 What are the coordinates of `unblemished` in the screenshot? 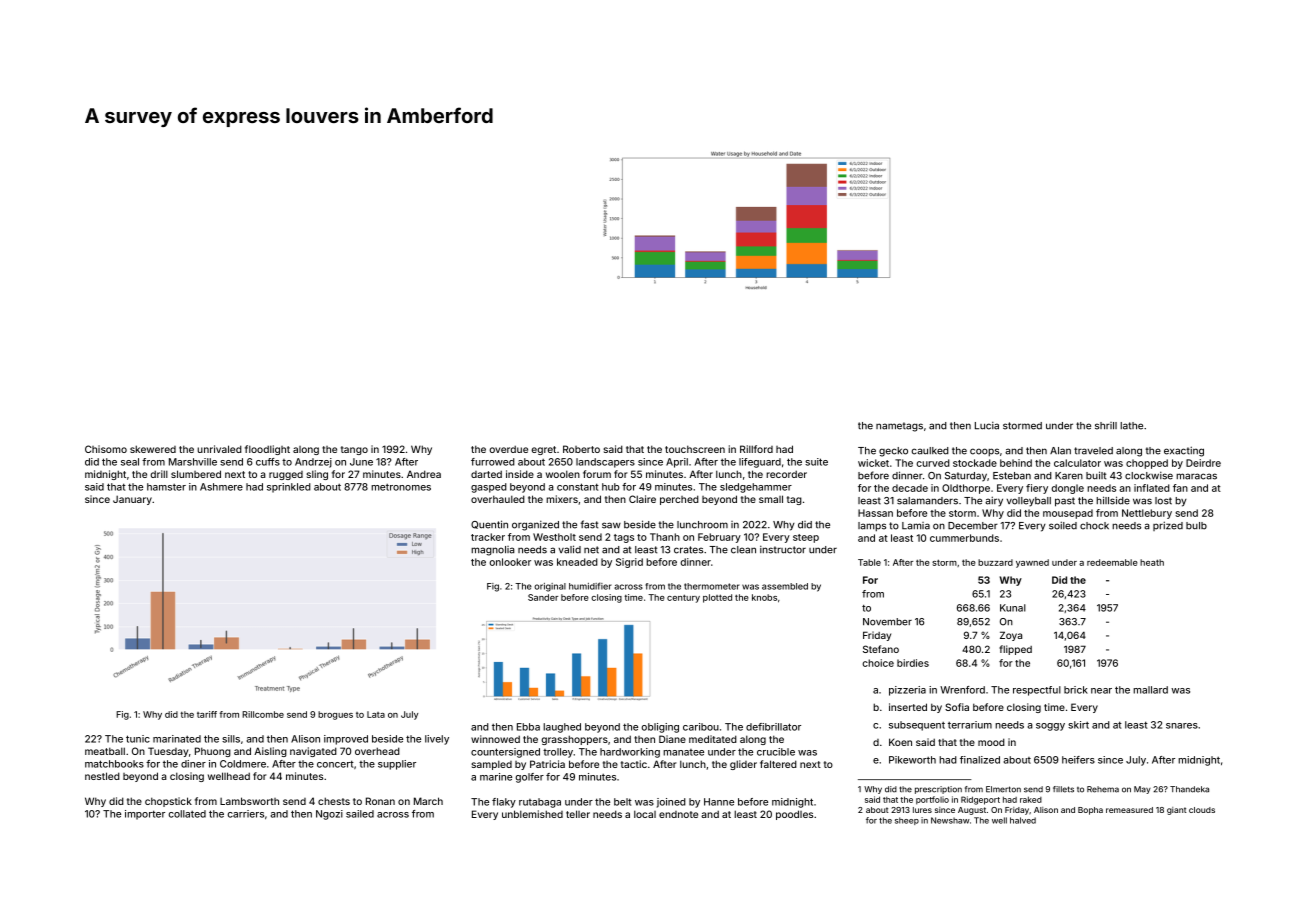 It's located at (532, 814).
